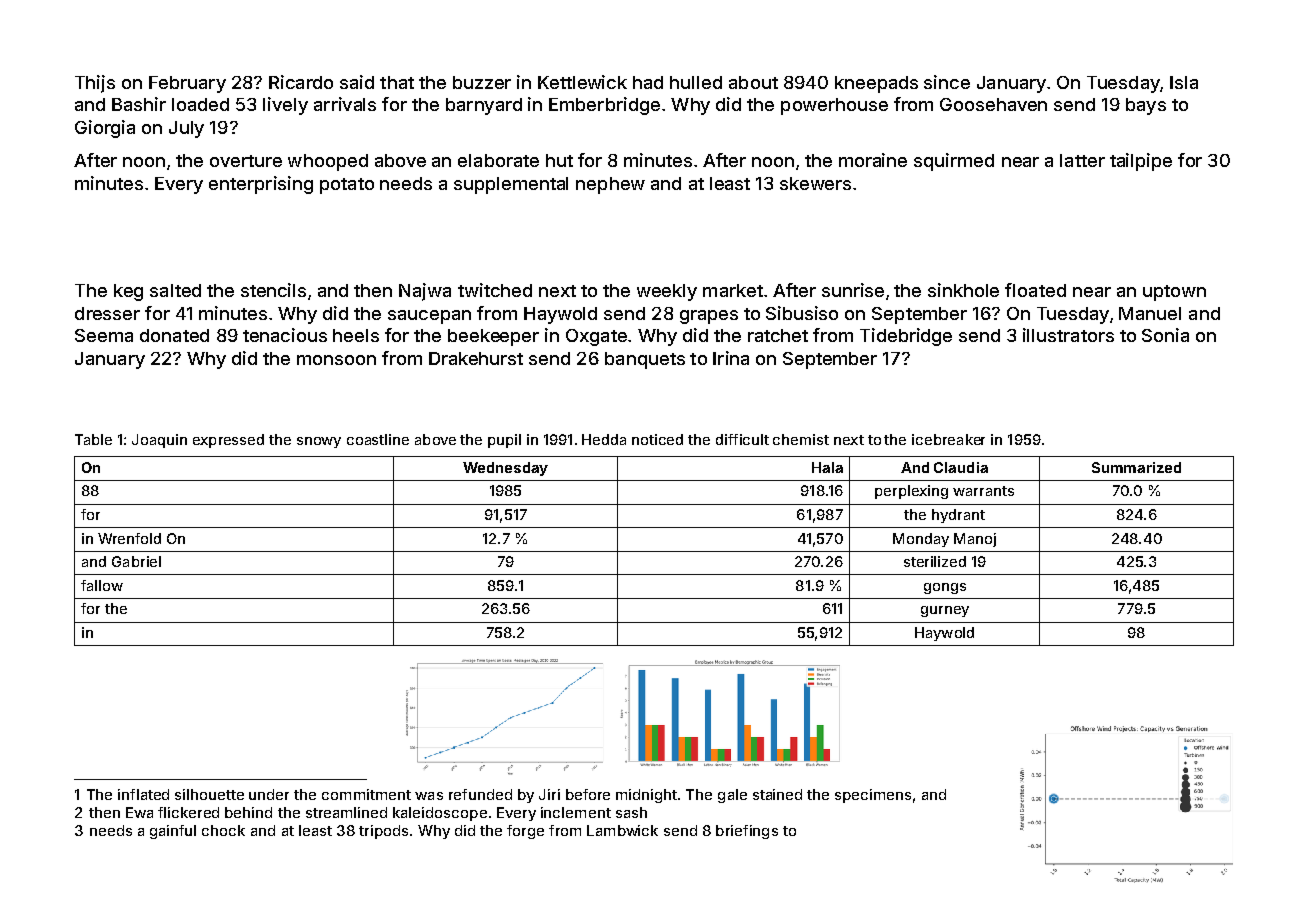  Describe the element at coordinates (269, 794) in the screenshot. I see `under` at that location.
